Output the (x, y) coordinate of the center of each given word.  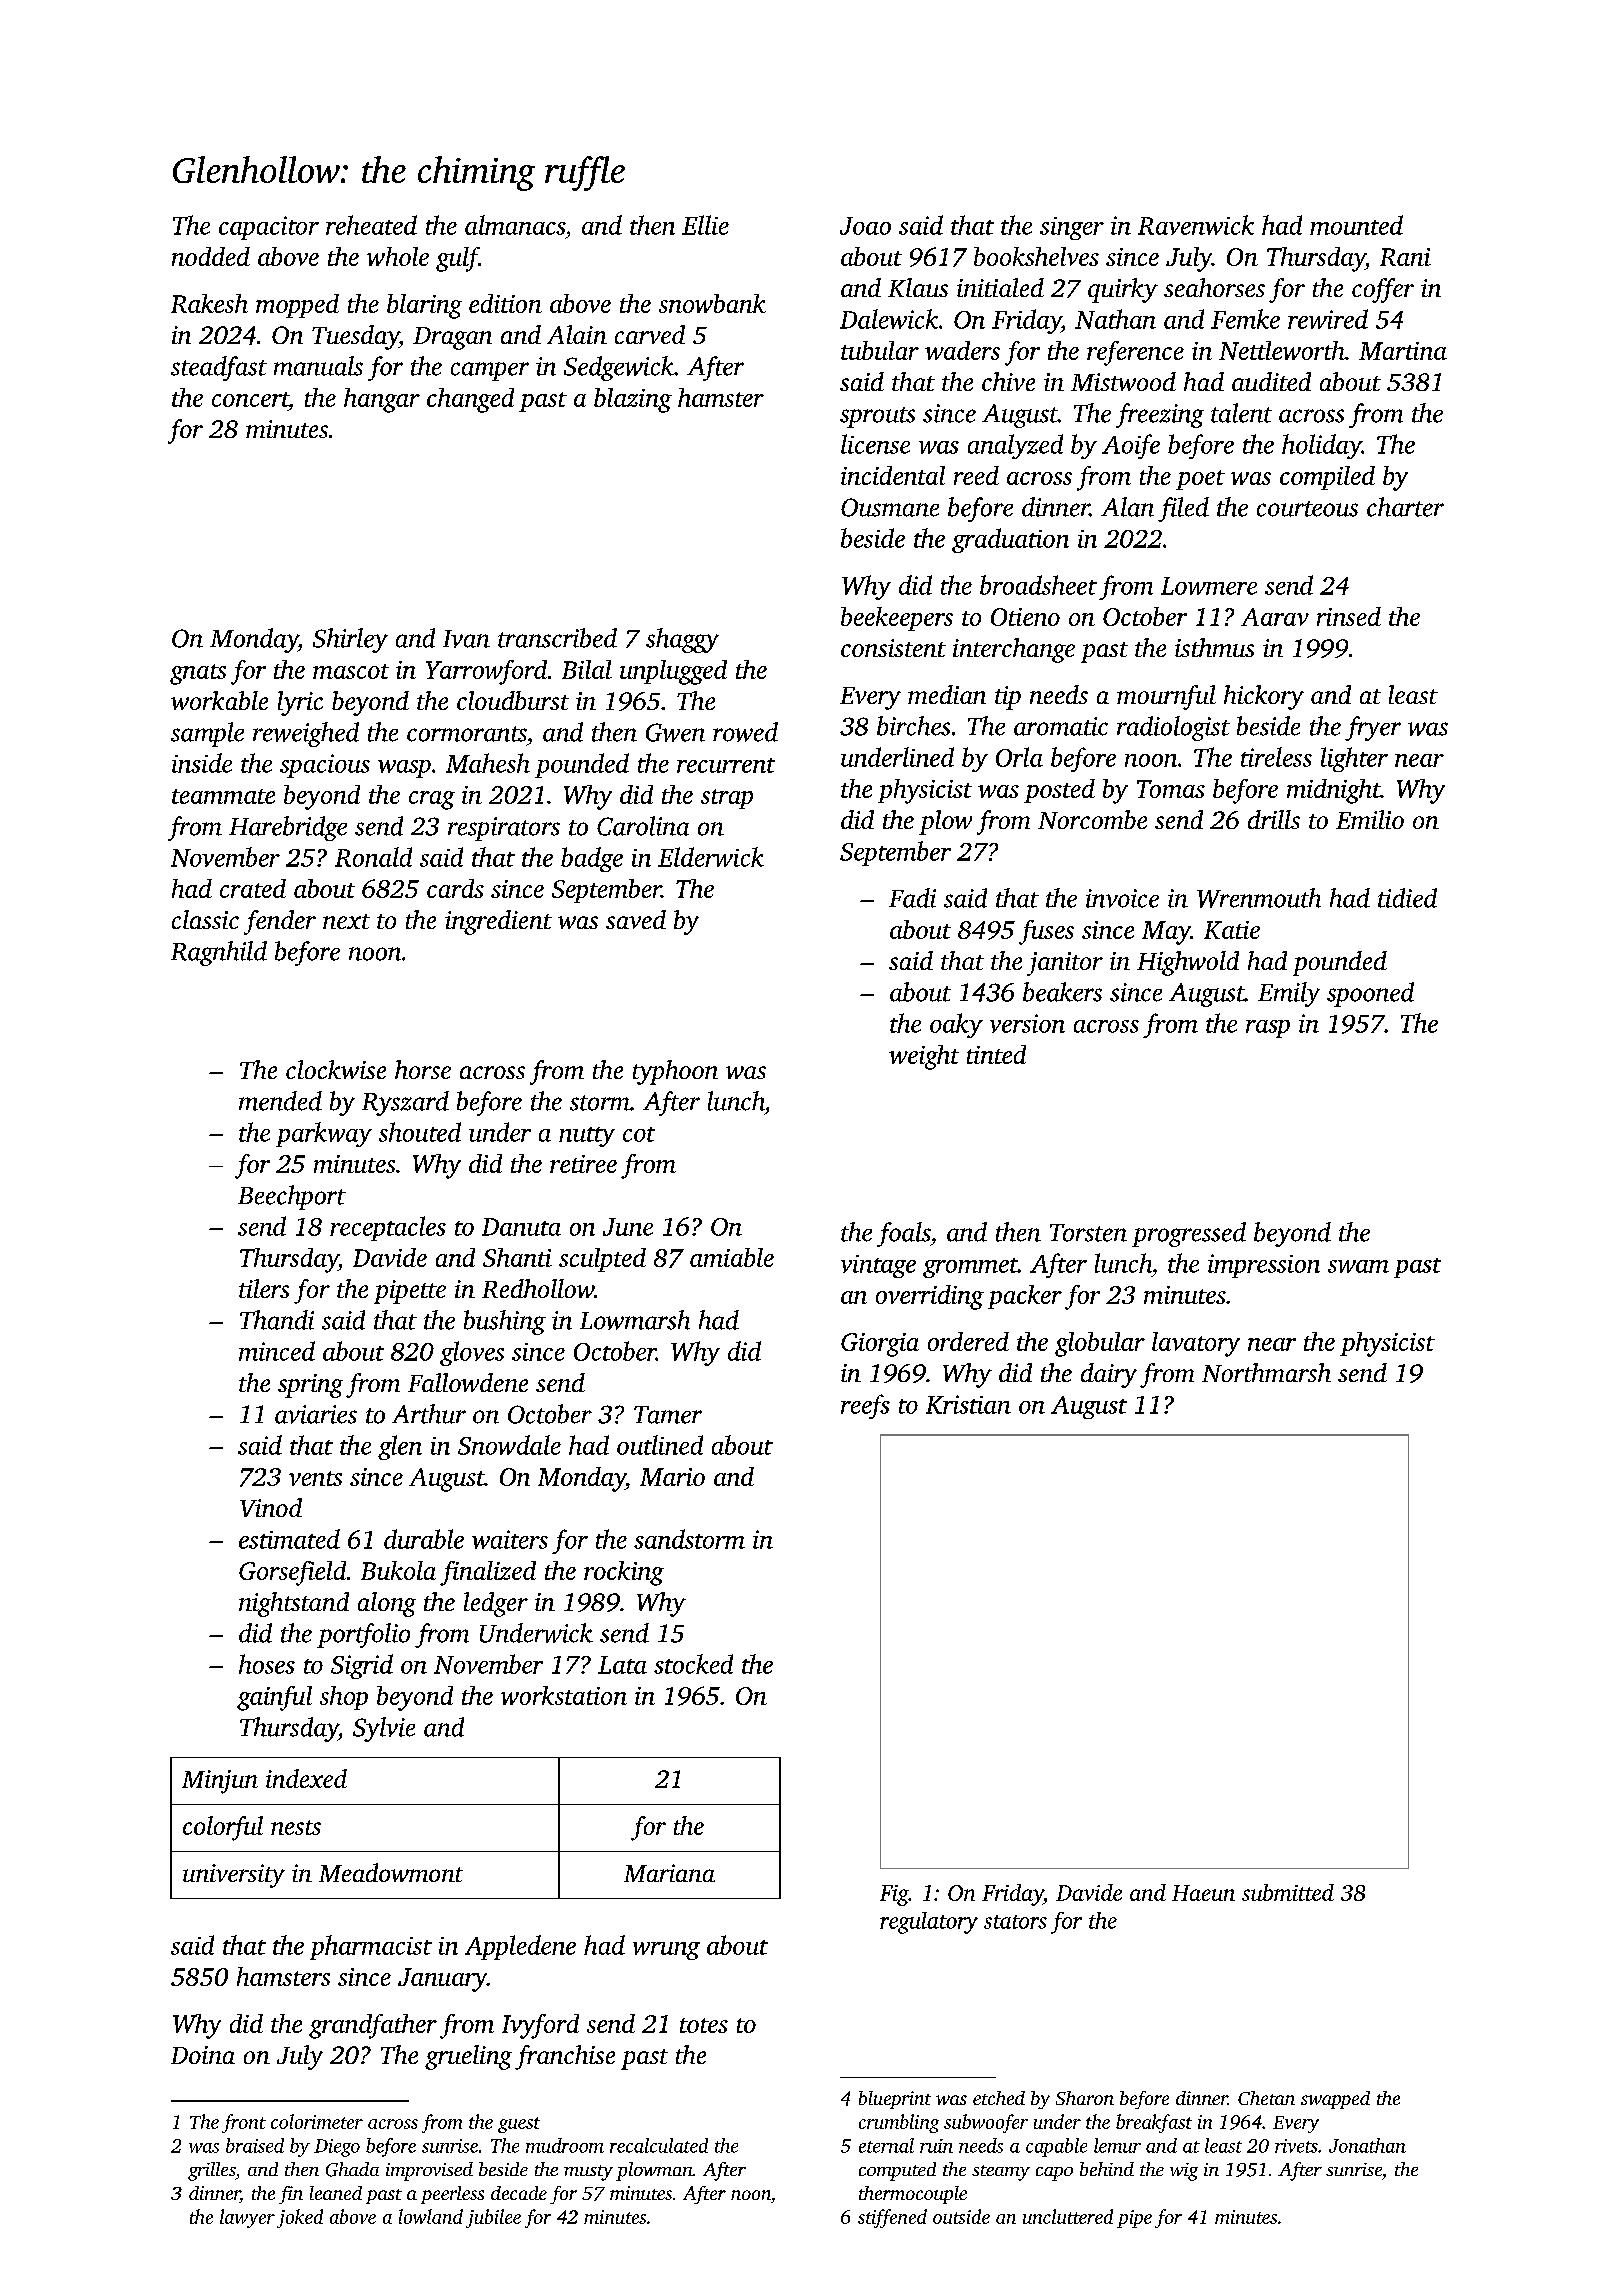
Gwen (675, 732)
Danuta (521, 1227)
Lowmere (1209, 586)
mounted (1356, 225)
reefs (865, 1406)
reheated (371, 225)
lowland (431, 2216)
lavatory (1196, 1344)
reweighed (306, 734)
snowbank (712, 303)
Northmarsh (1266, 1372)
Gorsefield (292, 1573)
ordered (968, 1341)
